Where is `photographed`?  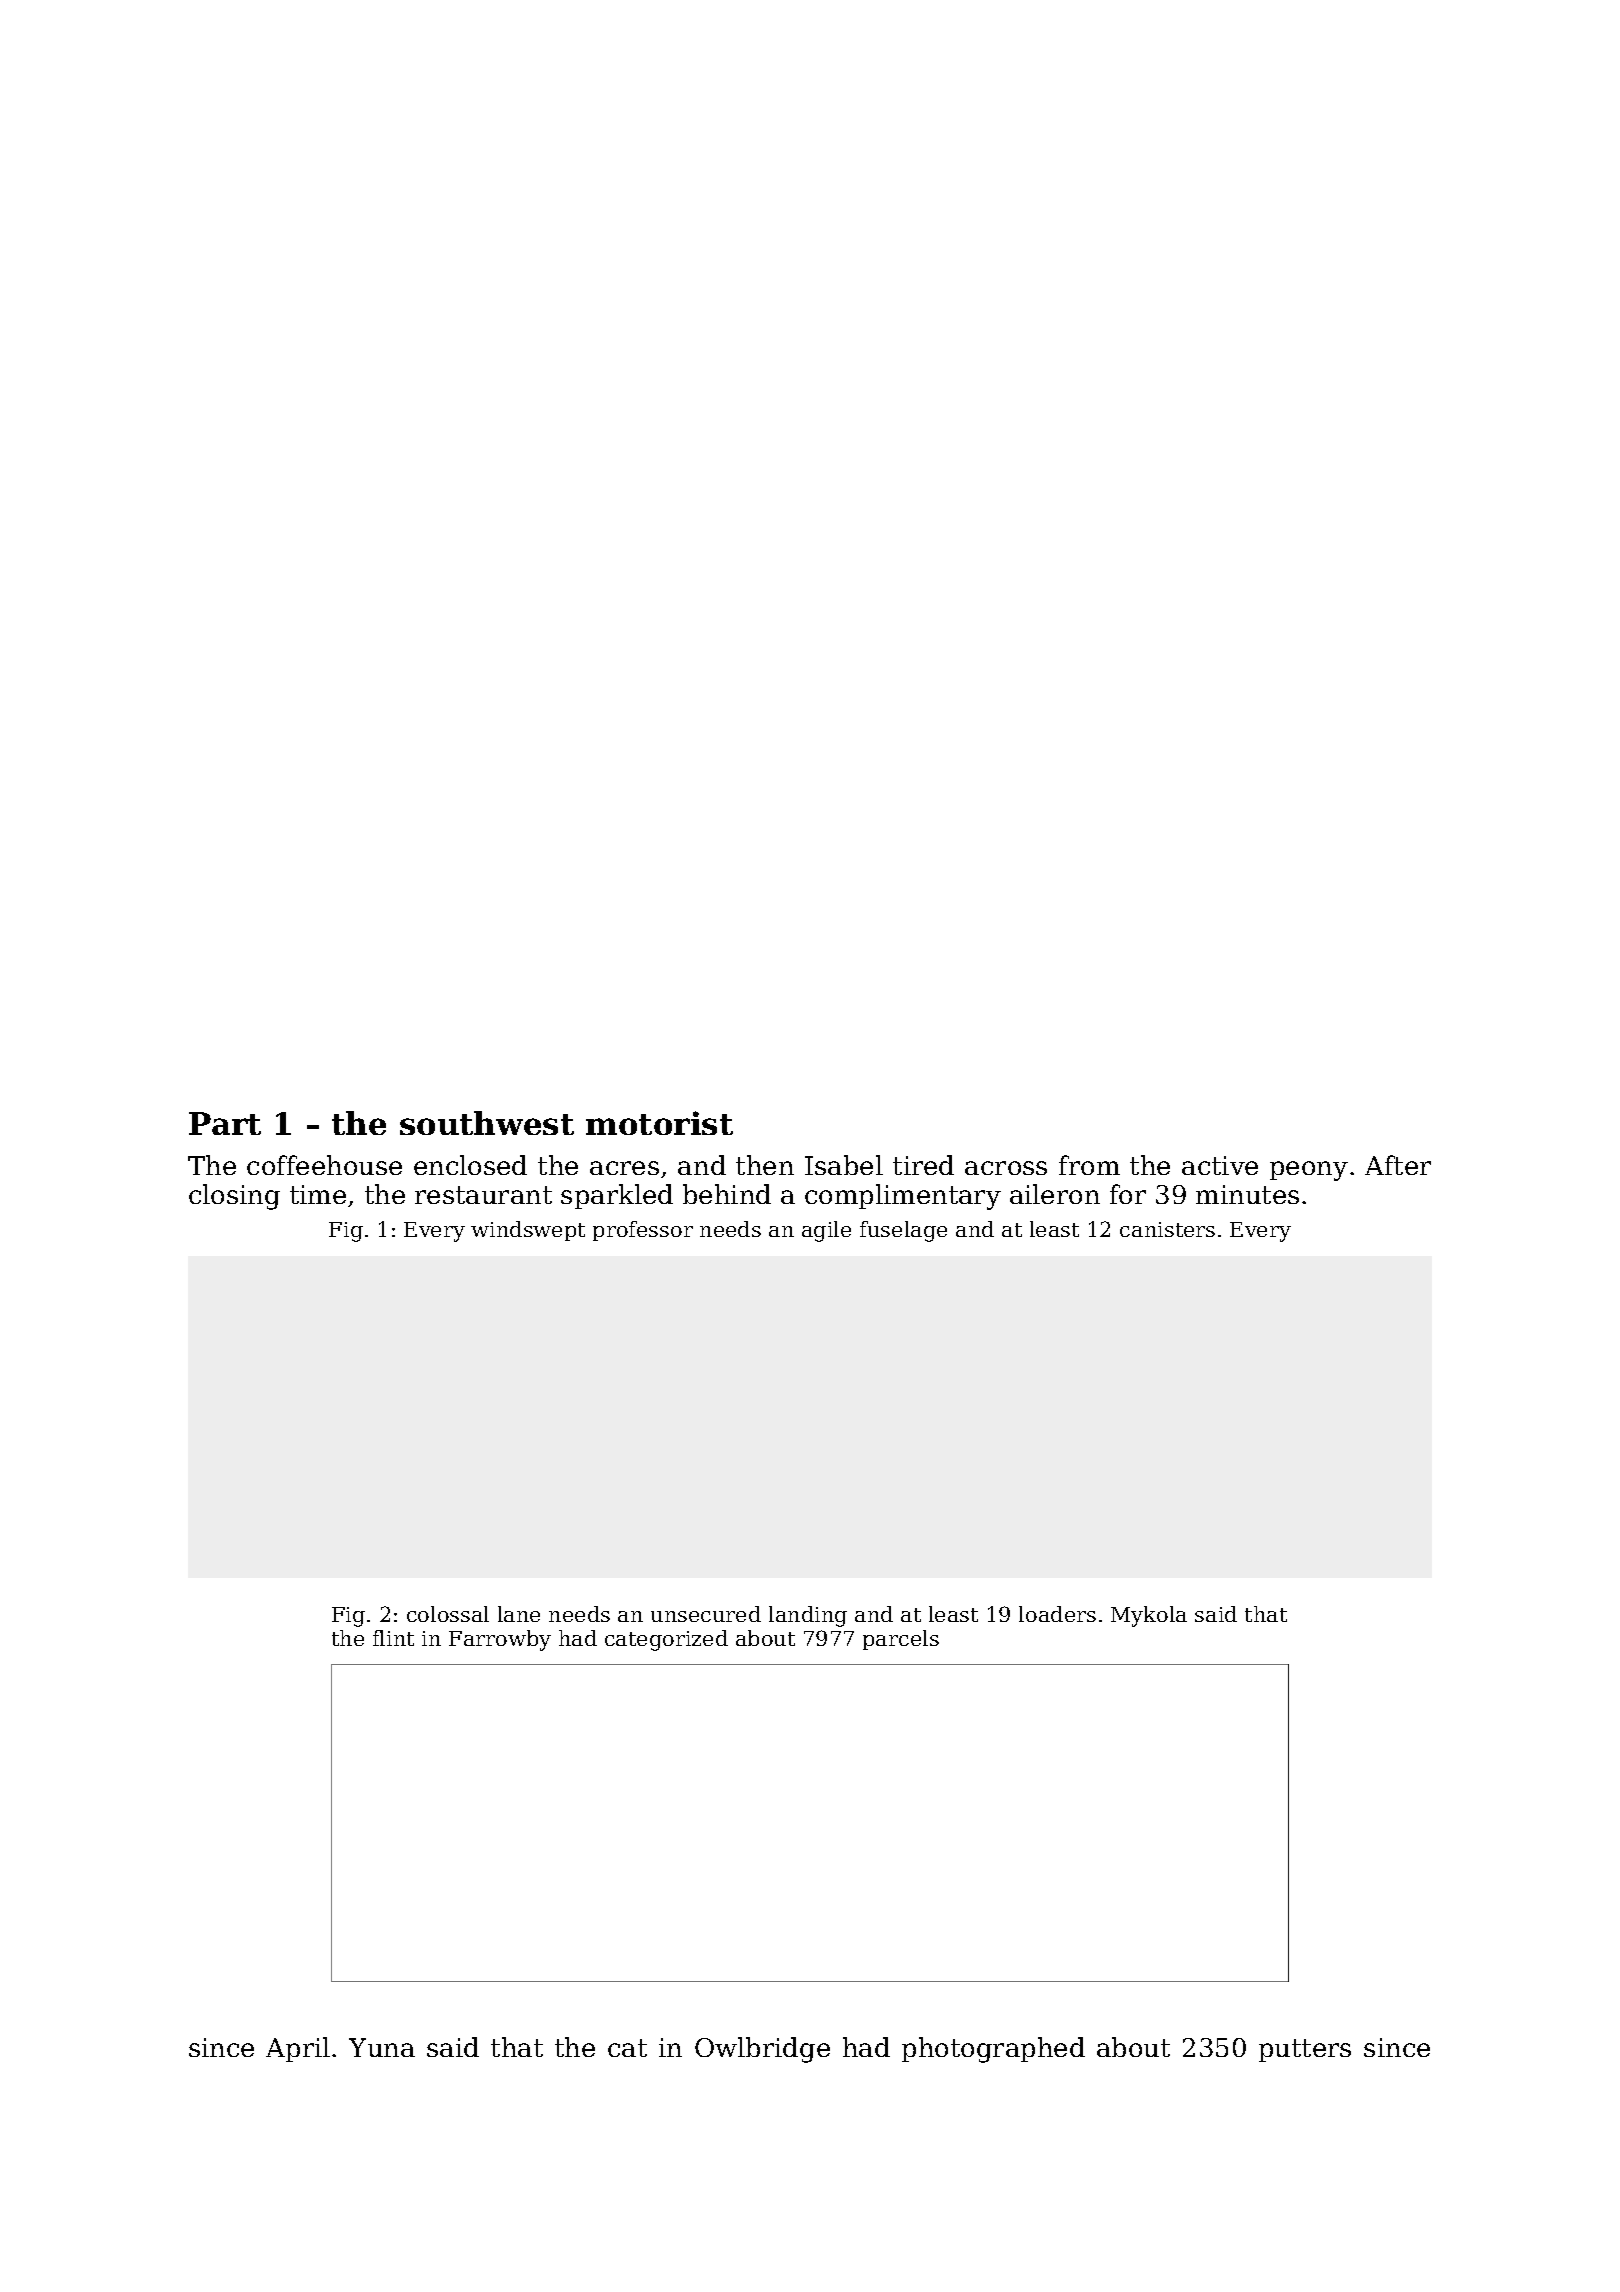 photographed is located at coordinates (993, 2050).
